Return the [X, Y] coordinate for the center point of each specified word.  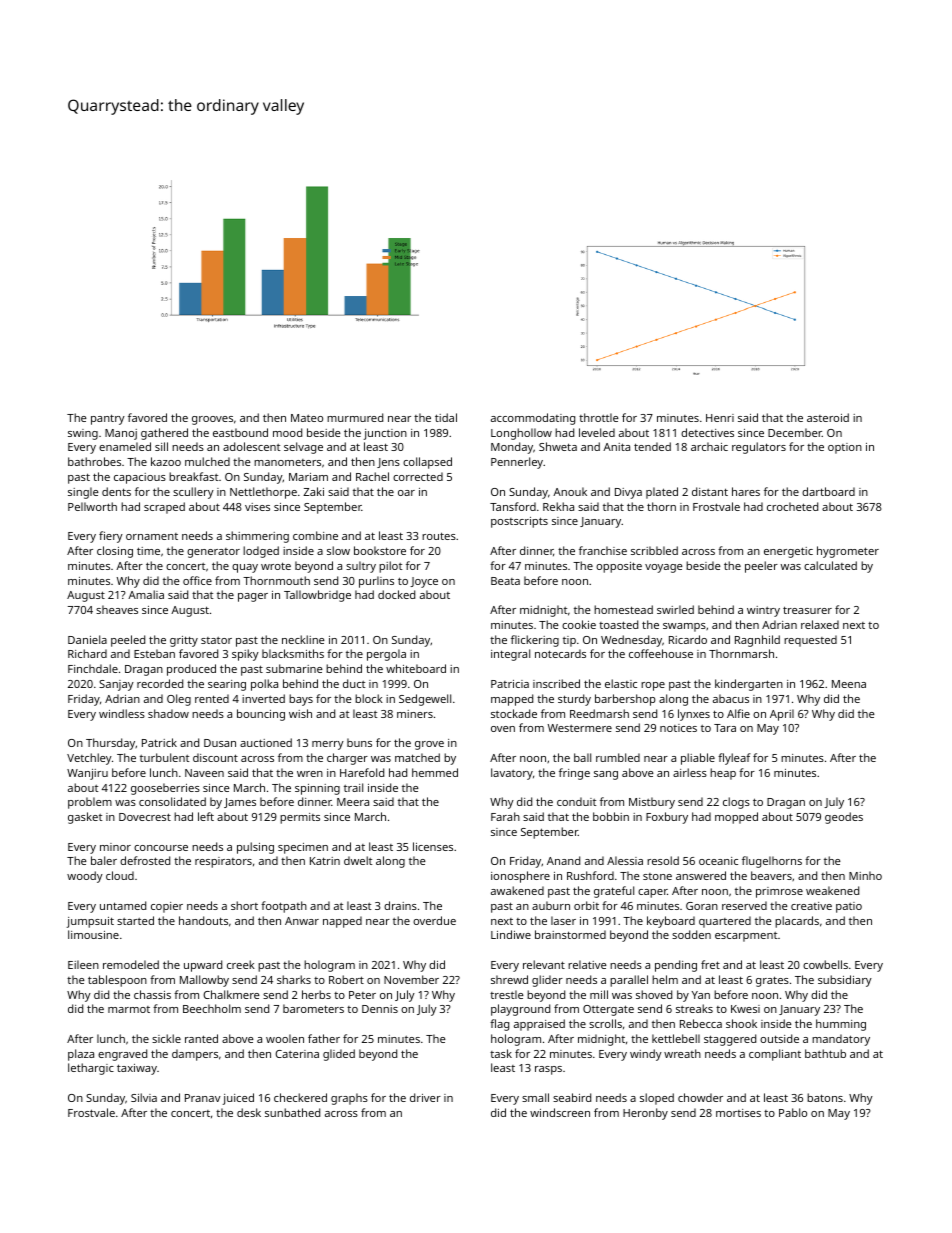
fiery [111, 537]
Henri [720, 418]
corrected [418, 476]
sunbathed [292, 1112]
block [369, 698]
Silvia [144, 1097]
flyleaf [734, 759]
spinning [317, 789]
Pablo [793, 1112]
